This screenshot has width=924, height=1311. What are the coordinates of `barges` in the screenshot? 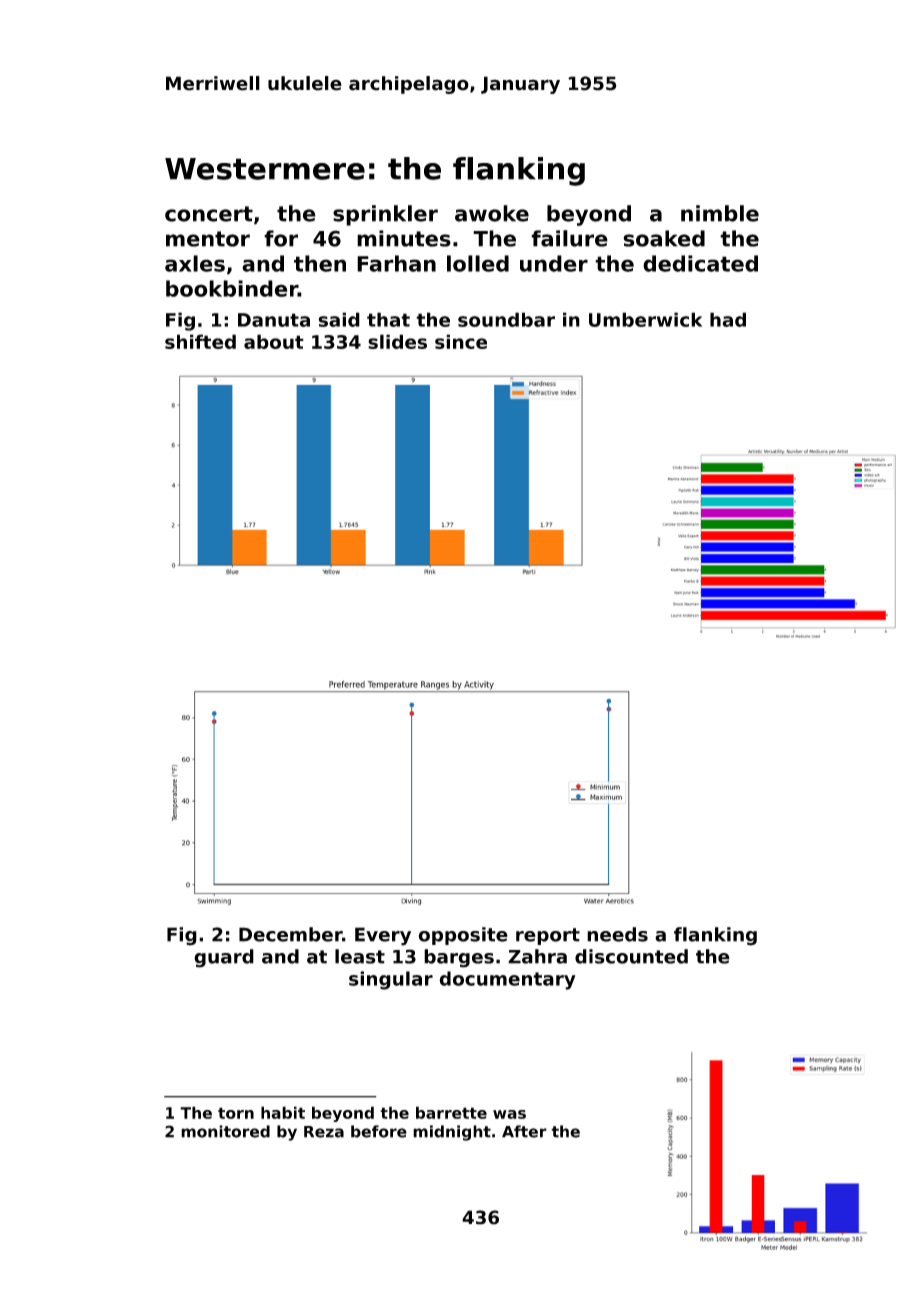 It's located at (459, 958).
